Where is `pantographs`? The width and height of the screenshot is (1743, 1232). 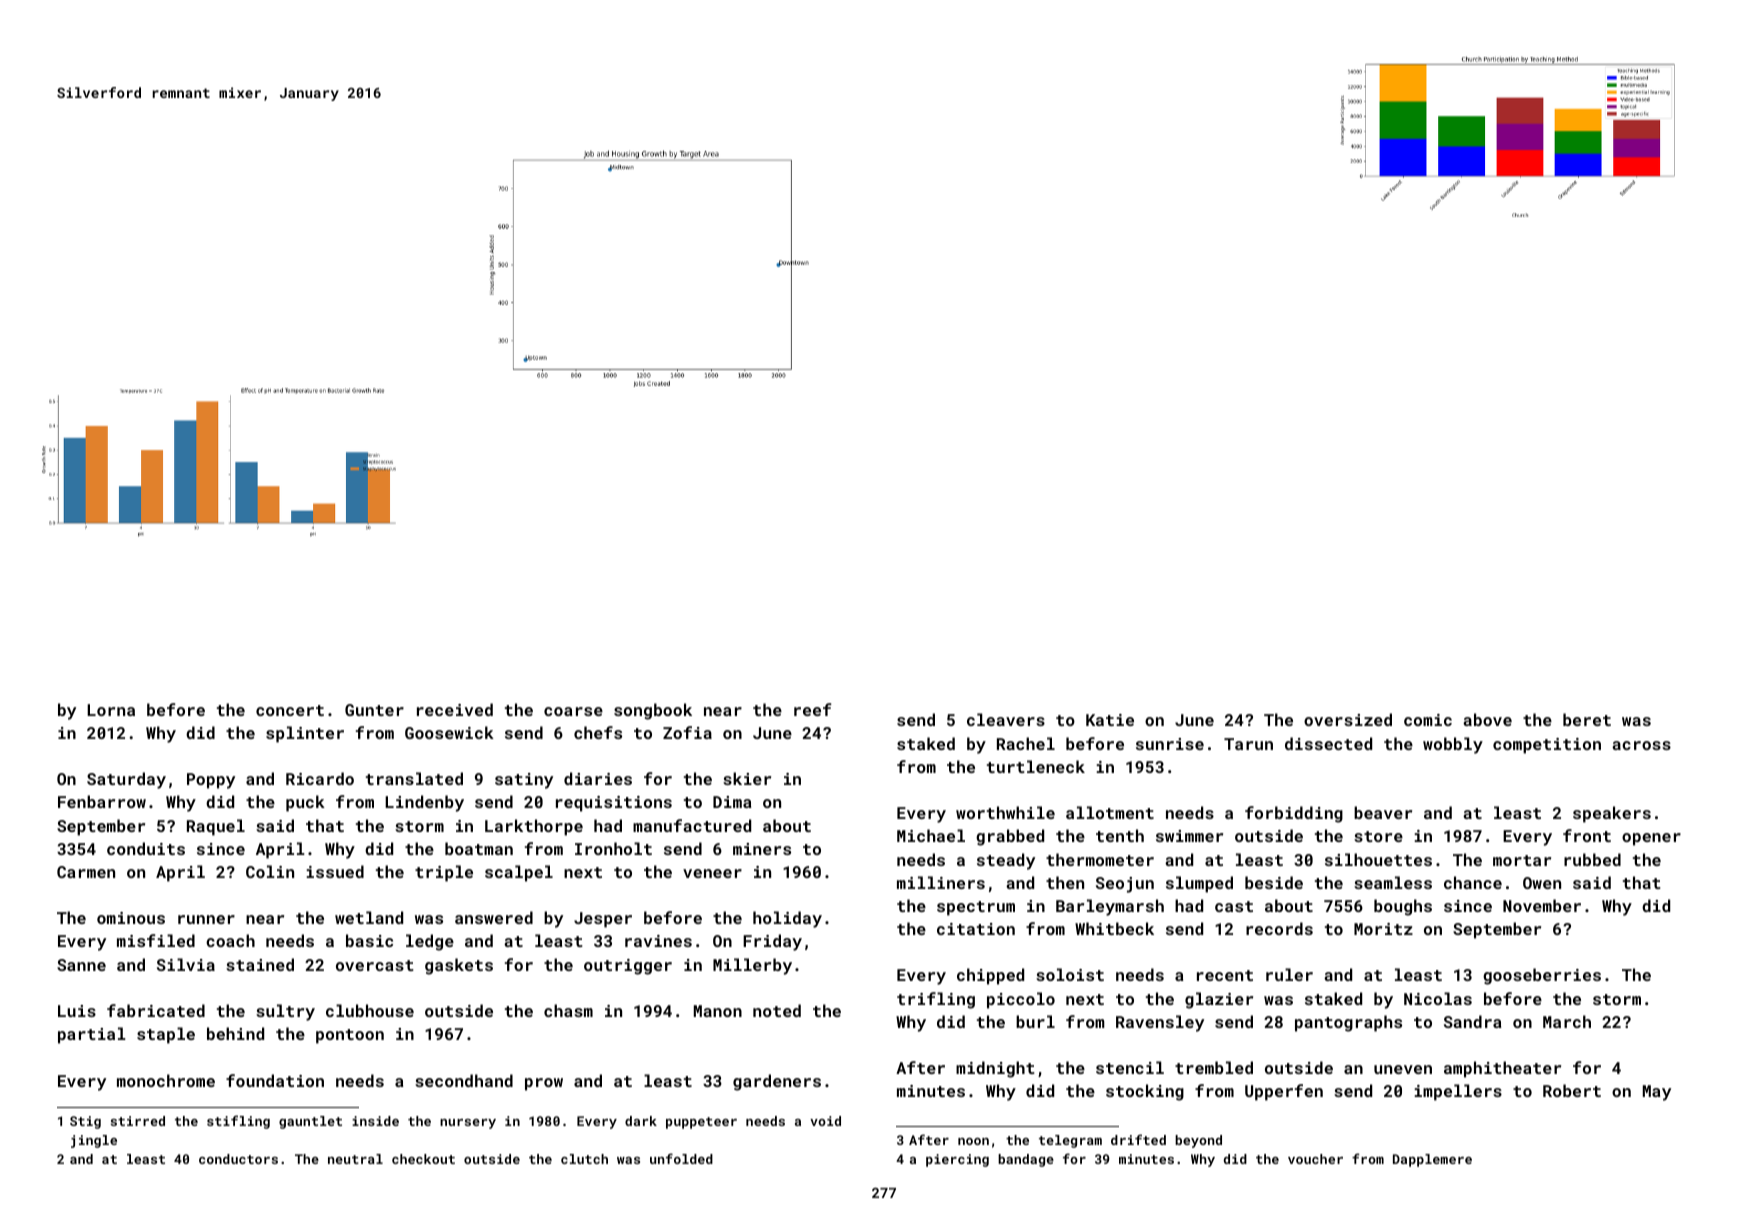
pantographs is located at coordinates (1348, 1023).
